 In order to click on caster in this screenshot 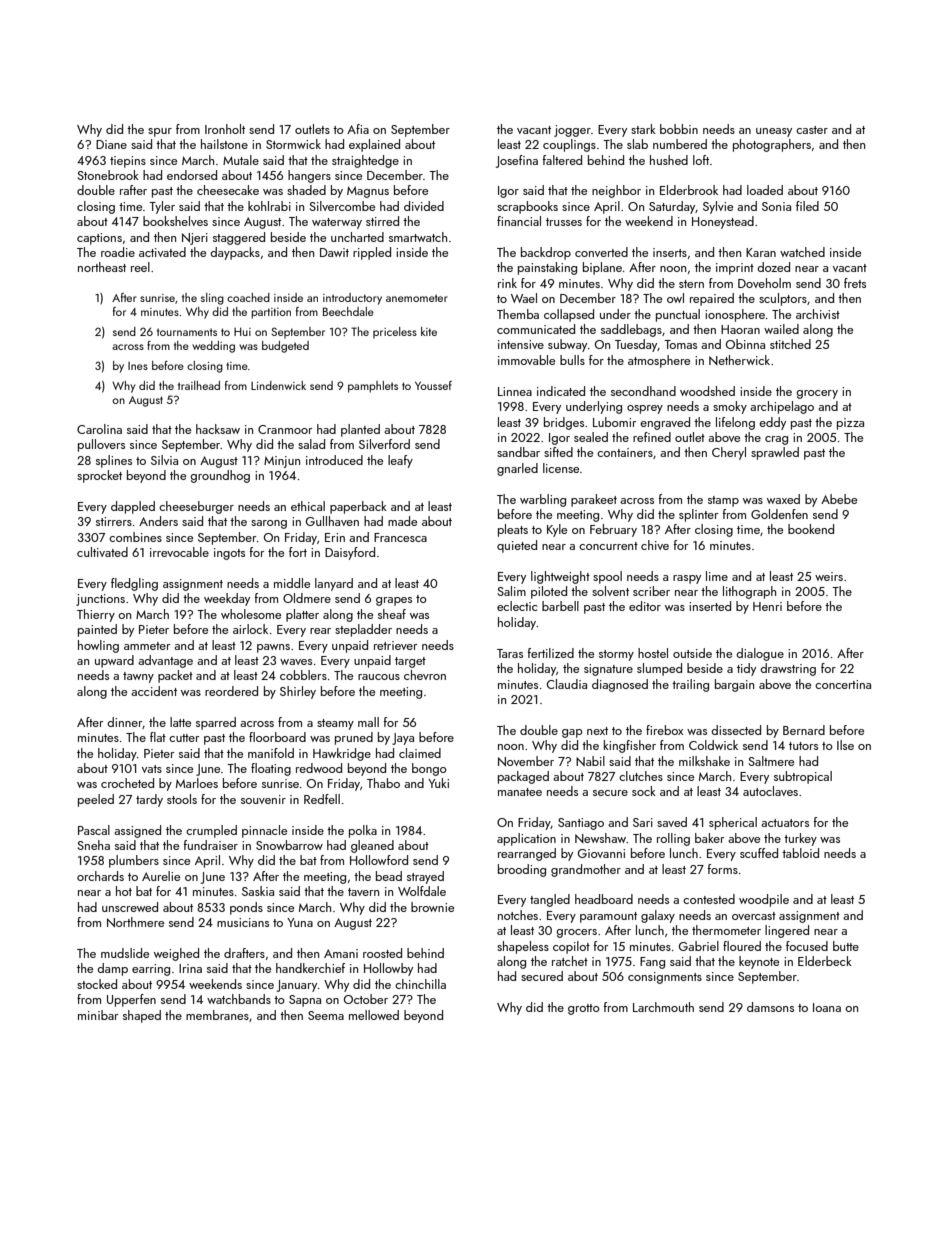, I will do `click(812, 130)`.
